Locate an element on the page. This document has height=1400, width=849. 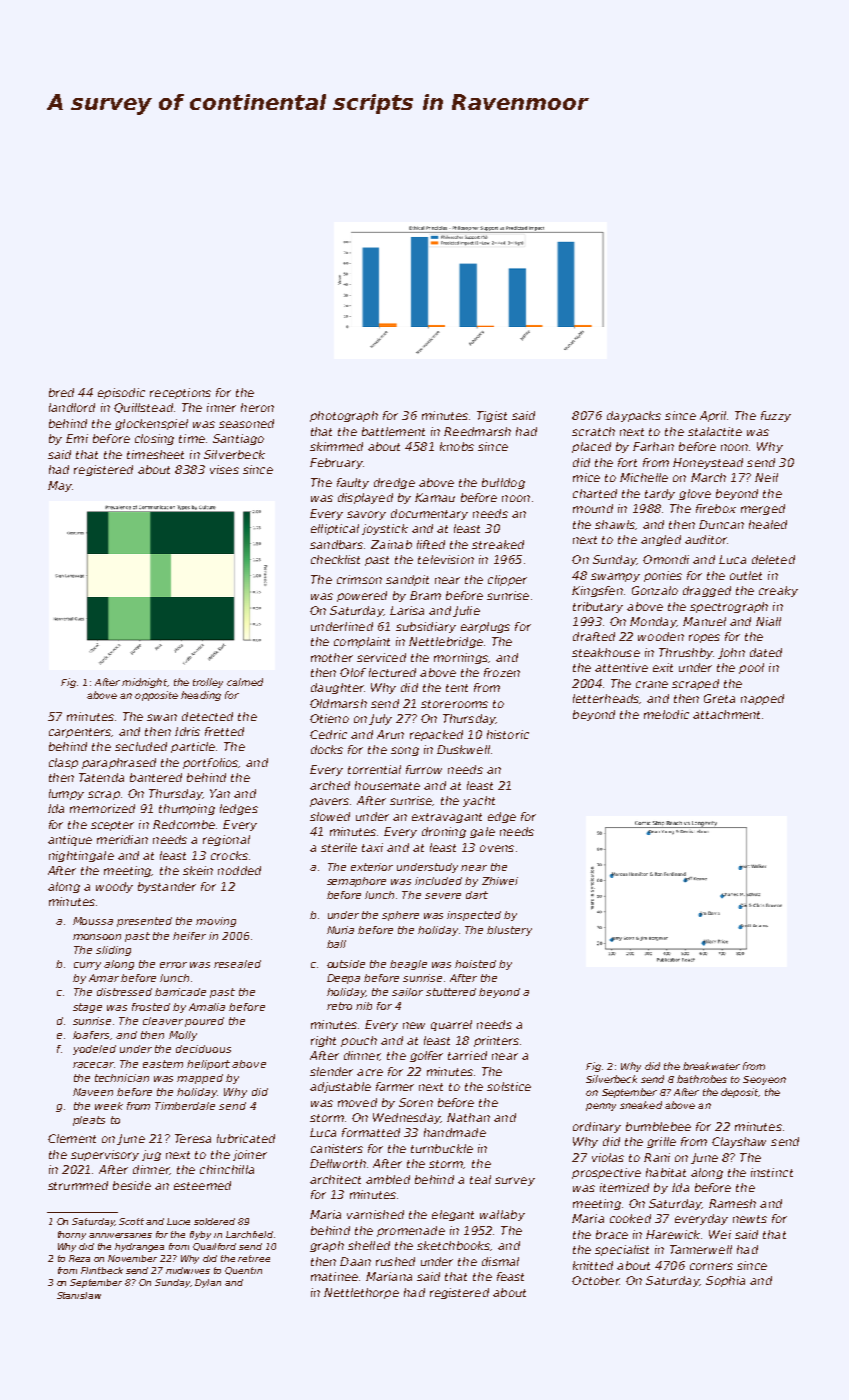
woody is located at coordinates (114, 887).
